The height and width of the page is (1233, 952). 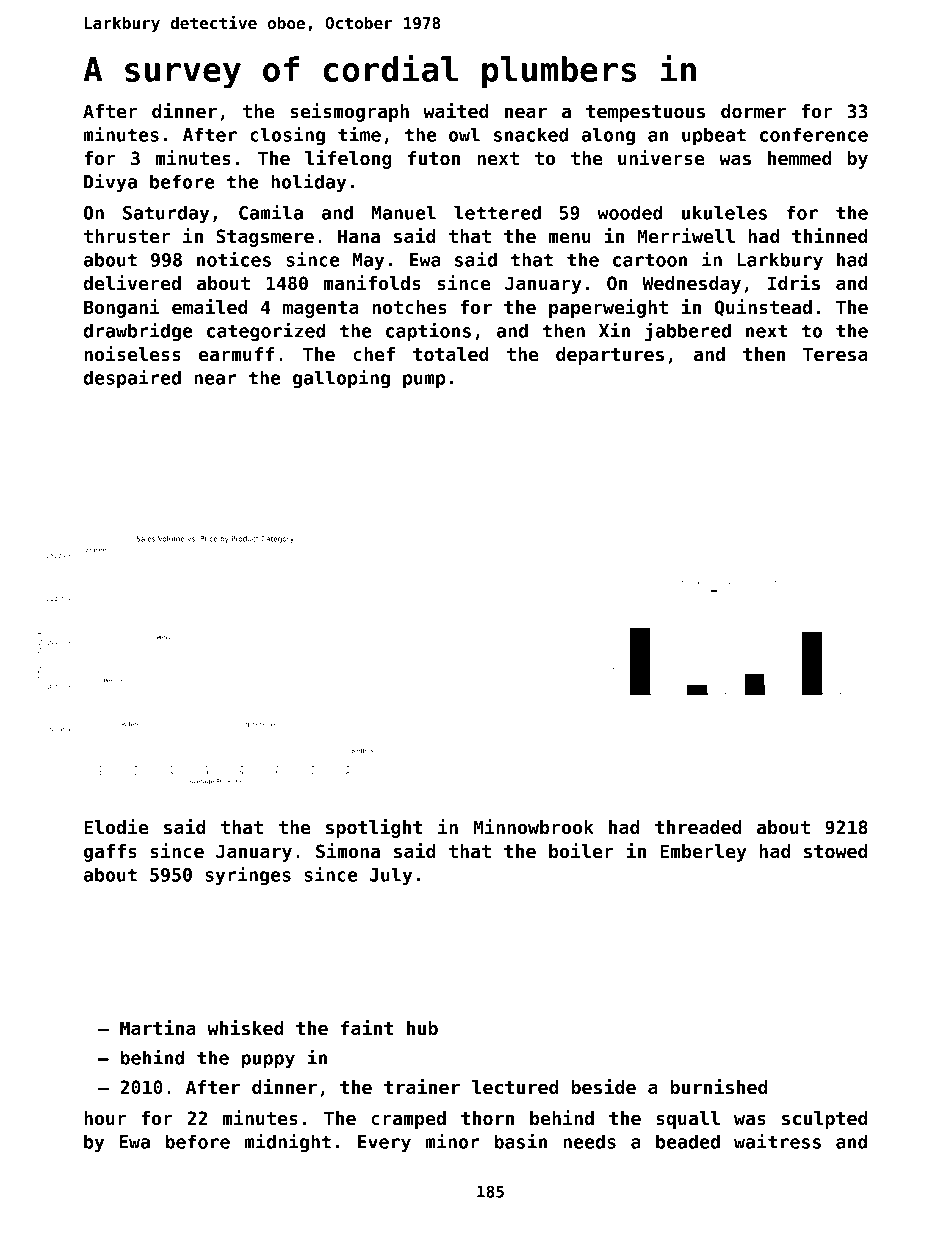 I want to click on Divya, so click(x=110, y=183).
